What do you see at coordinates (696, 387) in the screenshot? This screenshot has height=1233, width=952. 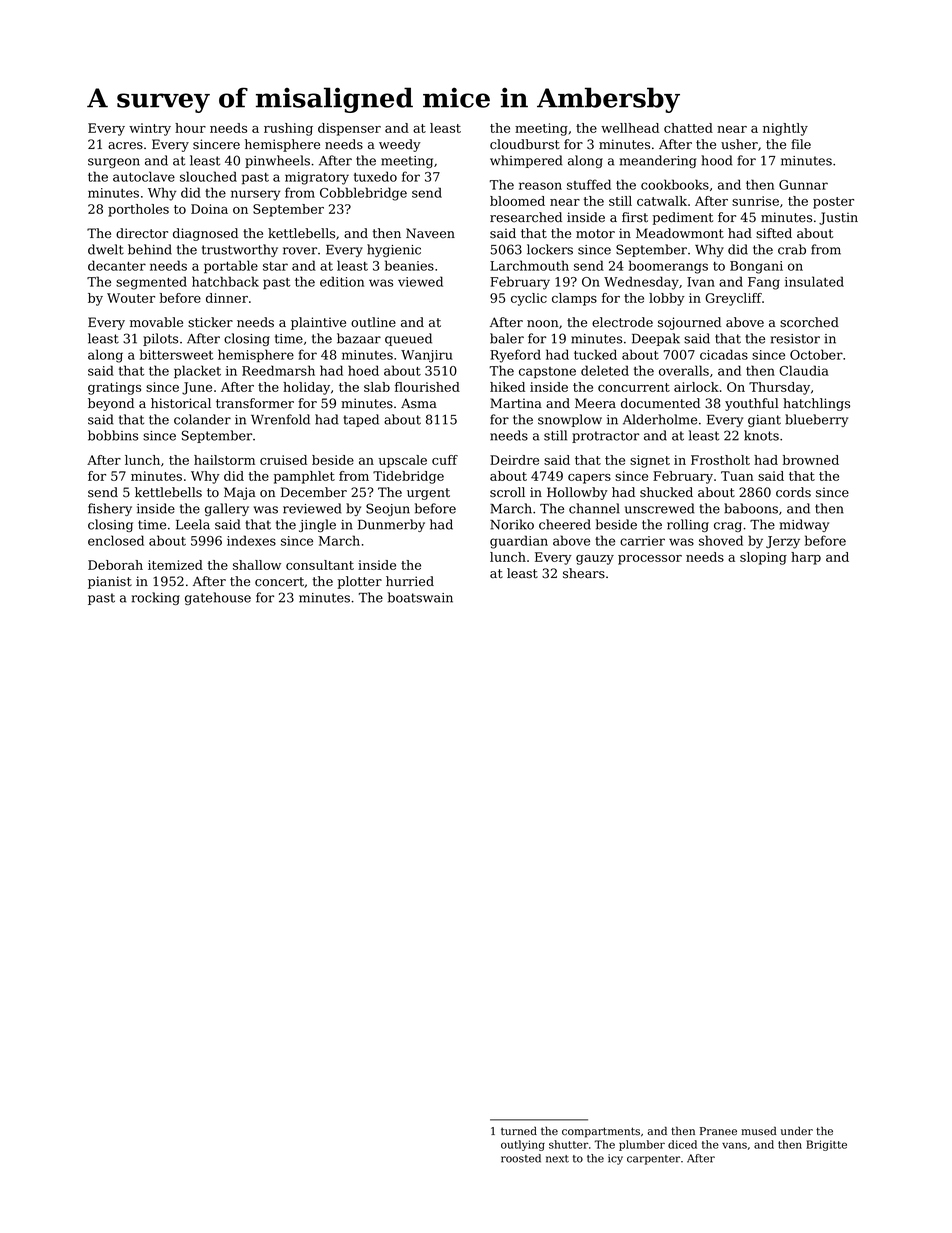 I see `airlock` at bounding box center [696, 387].
